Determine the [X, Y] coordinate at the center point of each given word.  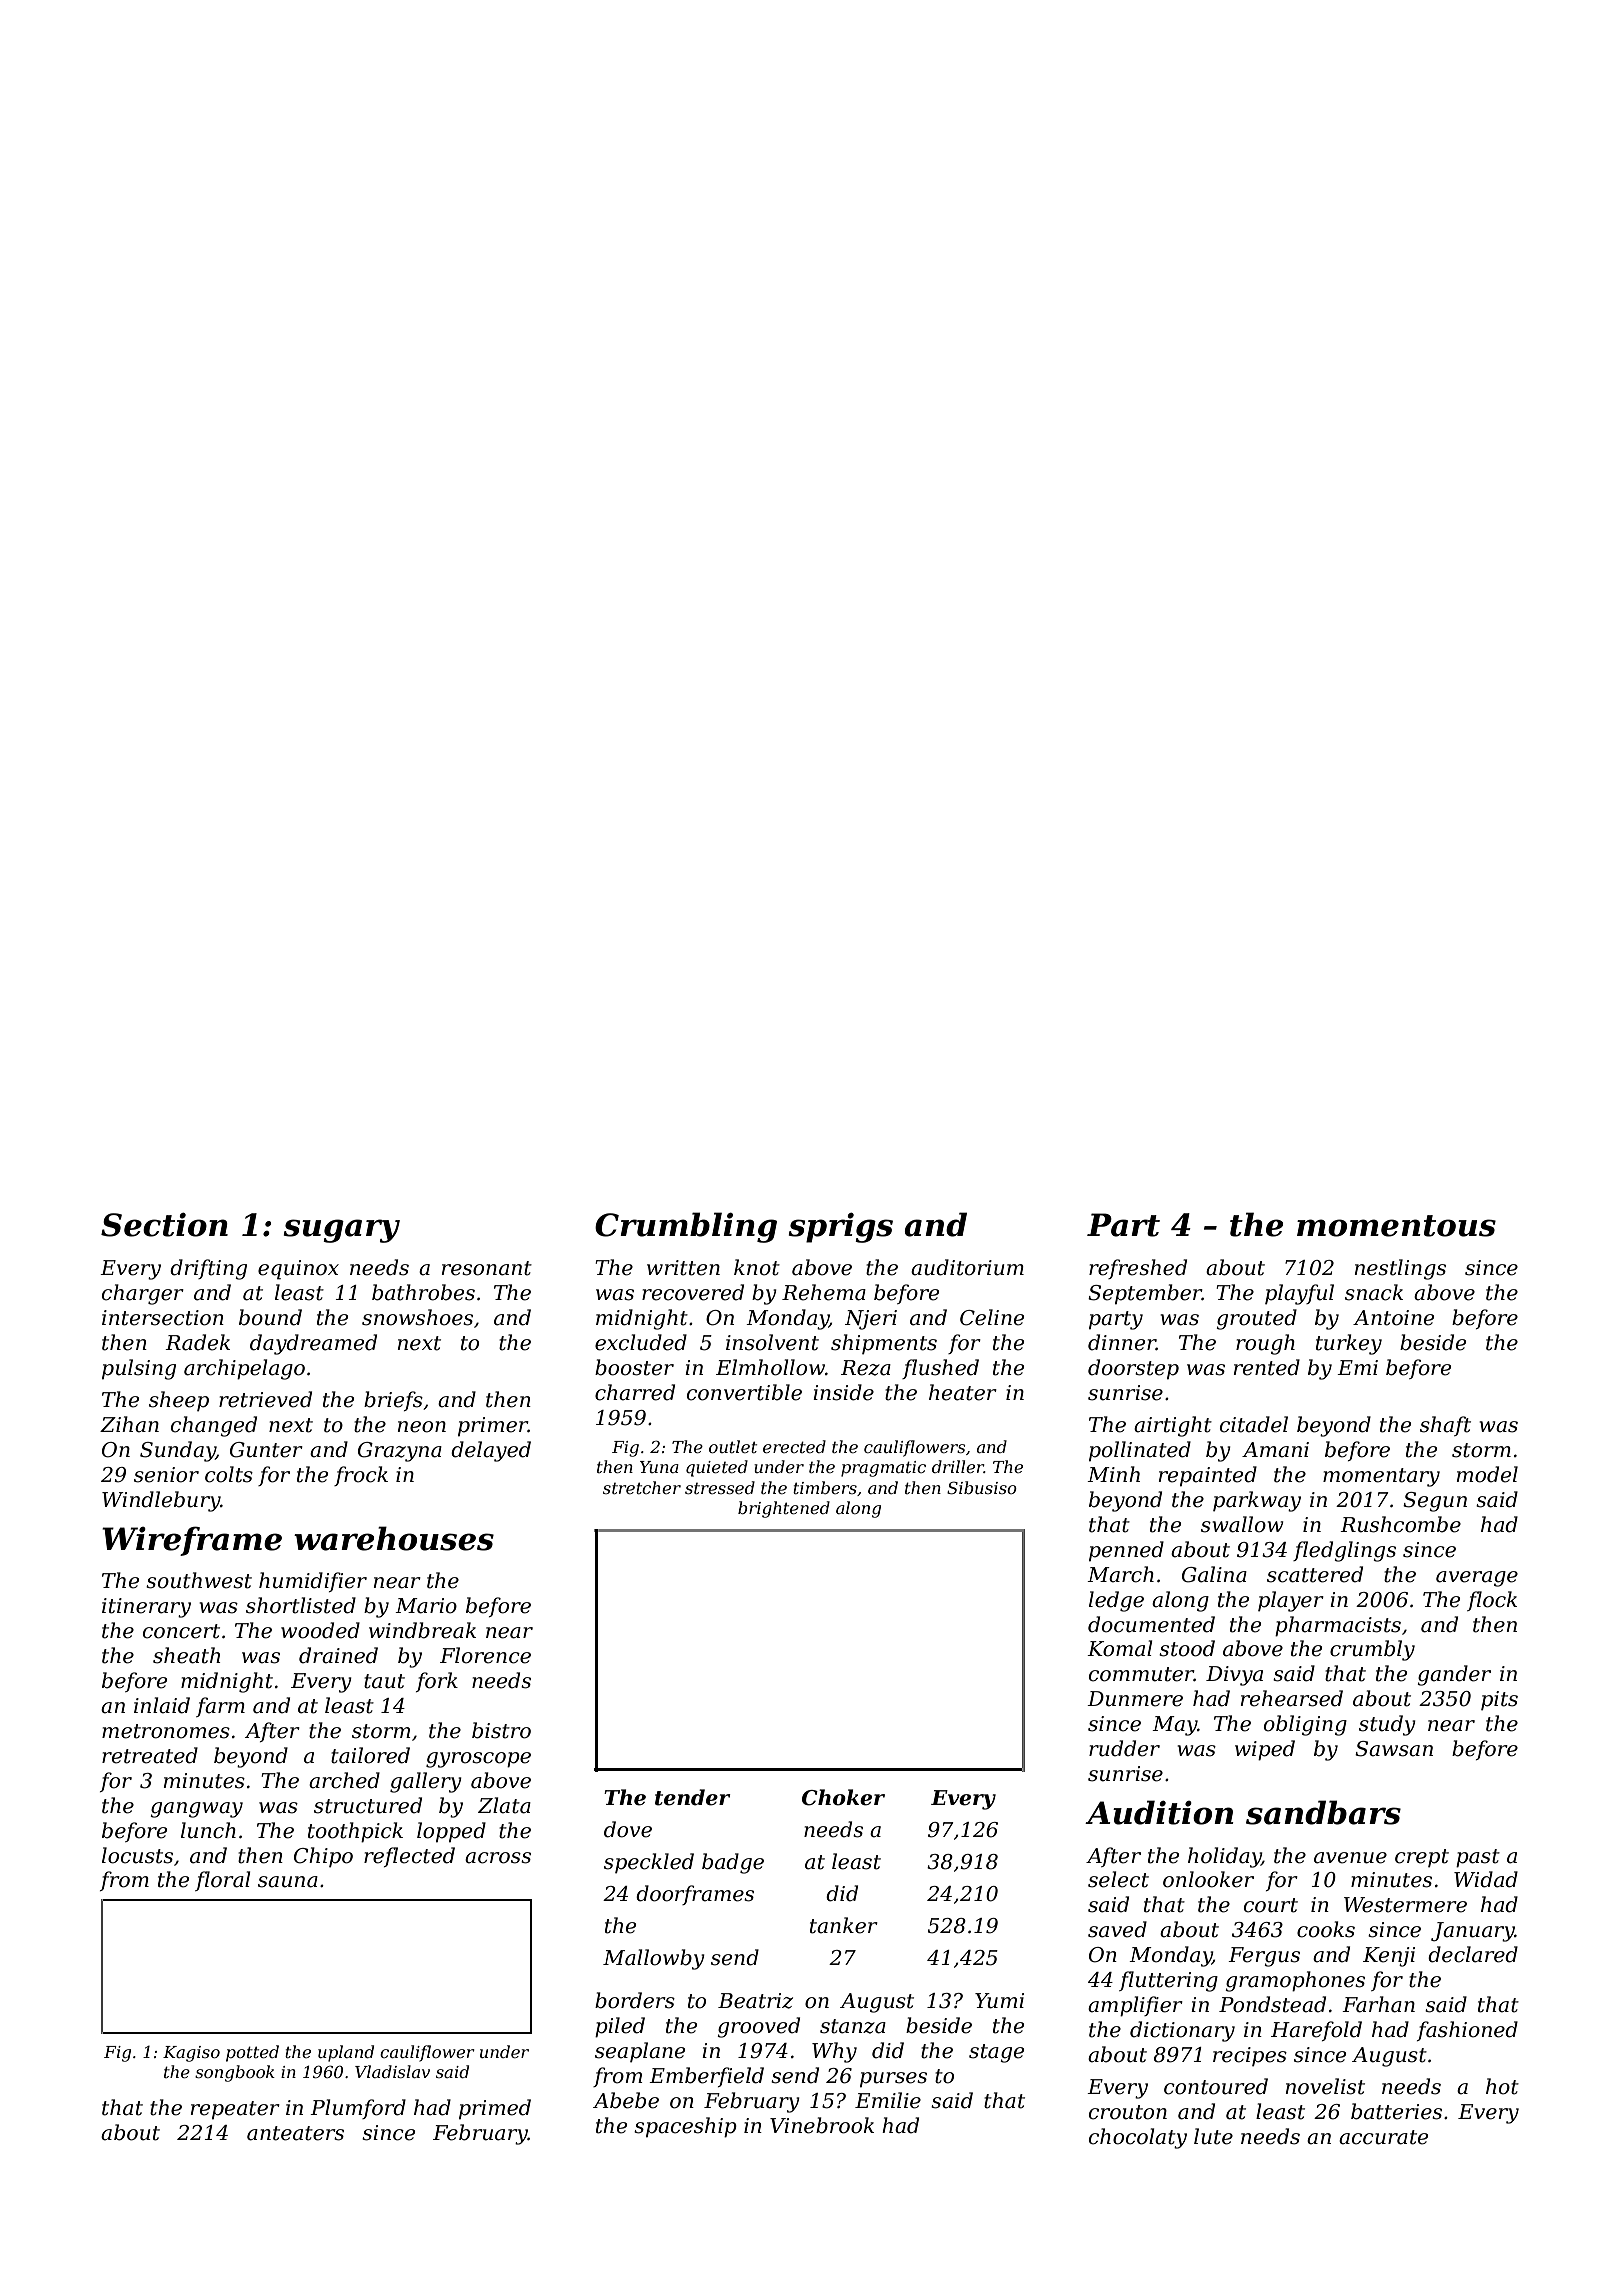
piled [620, 2027]
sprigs [840, 1228]
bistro [501, 1730]
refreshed [1138, 1269]
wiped [1265, 1750]
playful [1299, 1294]
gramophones [1295, 1981]
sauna [288, 1882]
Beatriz [755, 2001]
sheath [187, 1655]
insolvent [772, 1342]
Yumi [999, 2001]
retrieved [265, 1399]
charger [143, 1294]
